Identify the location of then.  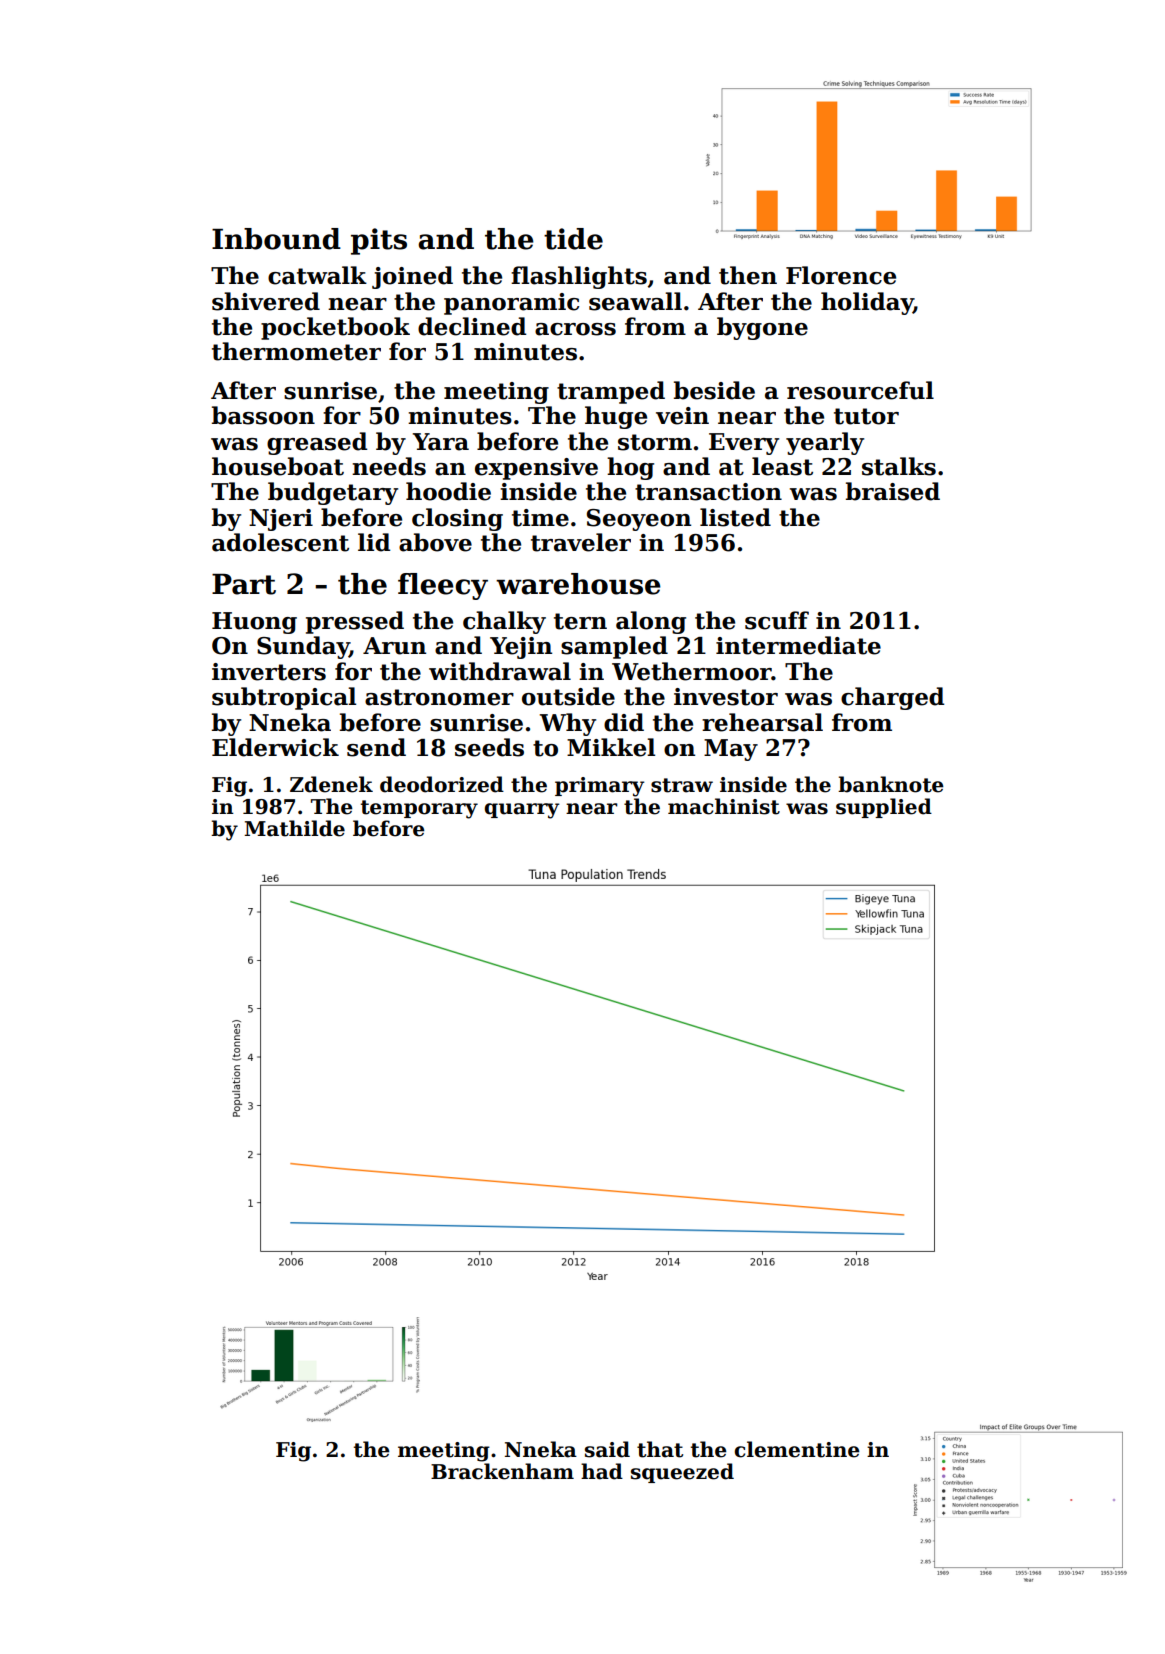
(748, 275).
